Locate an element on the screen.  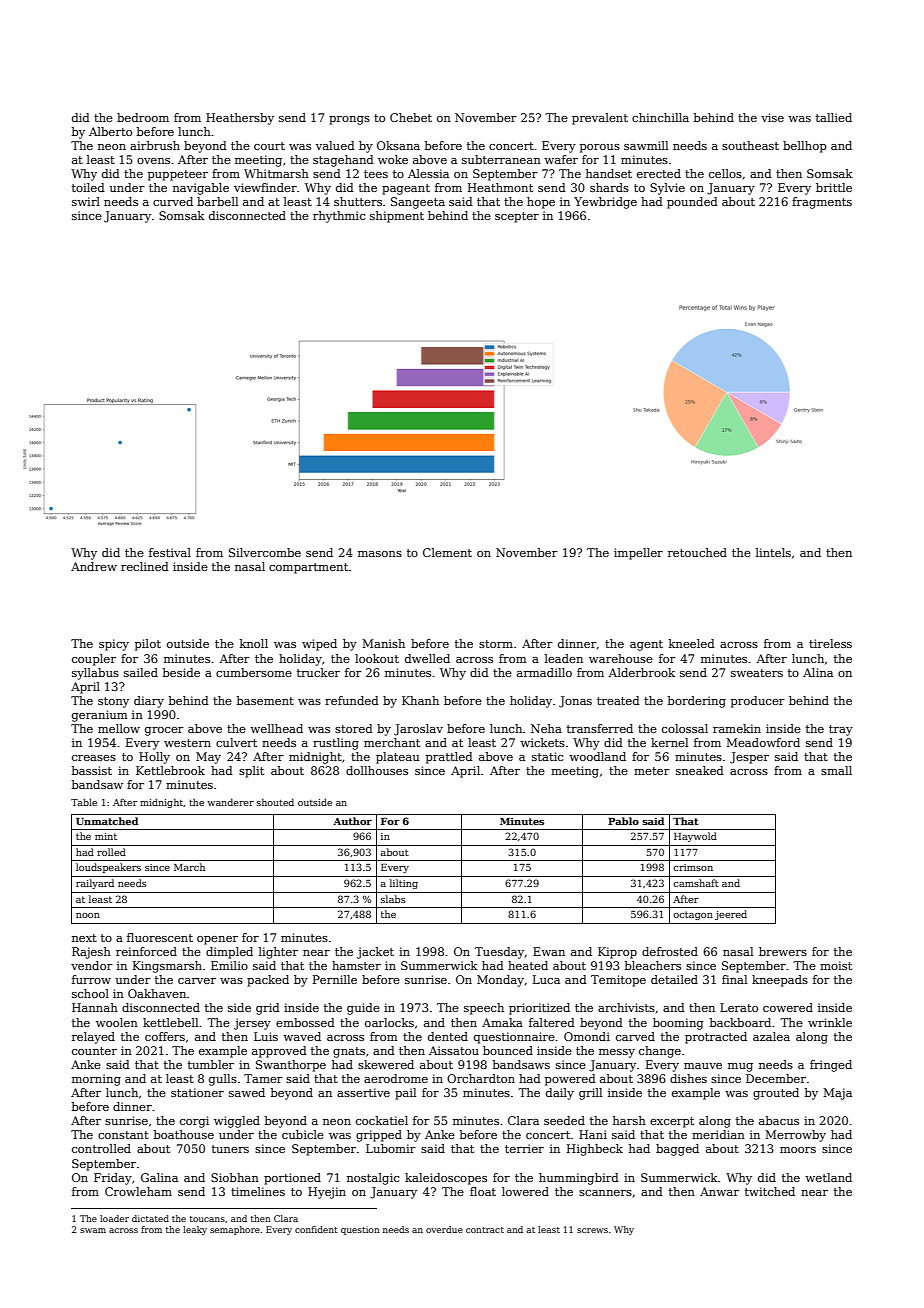
Orchardton is located at coordinates (481, 1078).
